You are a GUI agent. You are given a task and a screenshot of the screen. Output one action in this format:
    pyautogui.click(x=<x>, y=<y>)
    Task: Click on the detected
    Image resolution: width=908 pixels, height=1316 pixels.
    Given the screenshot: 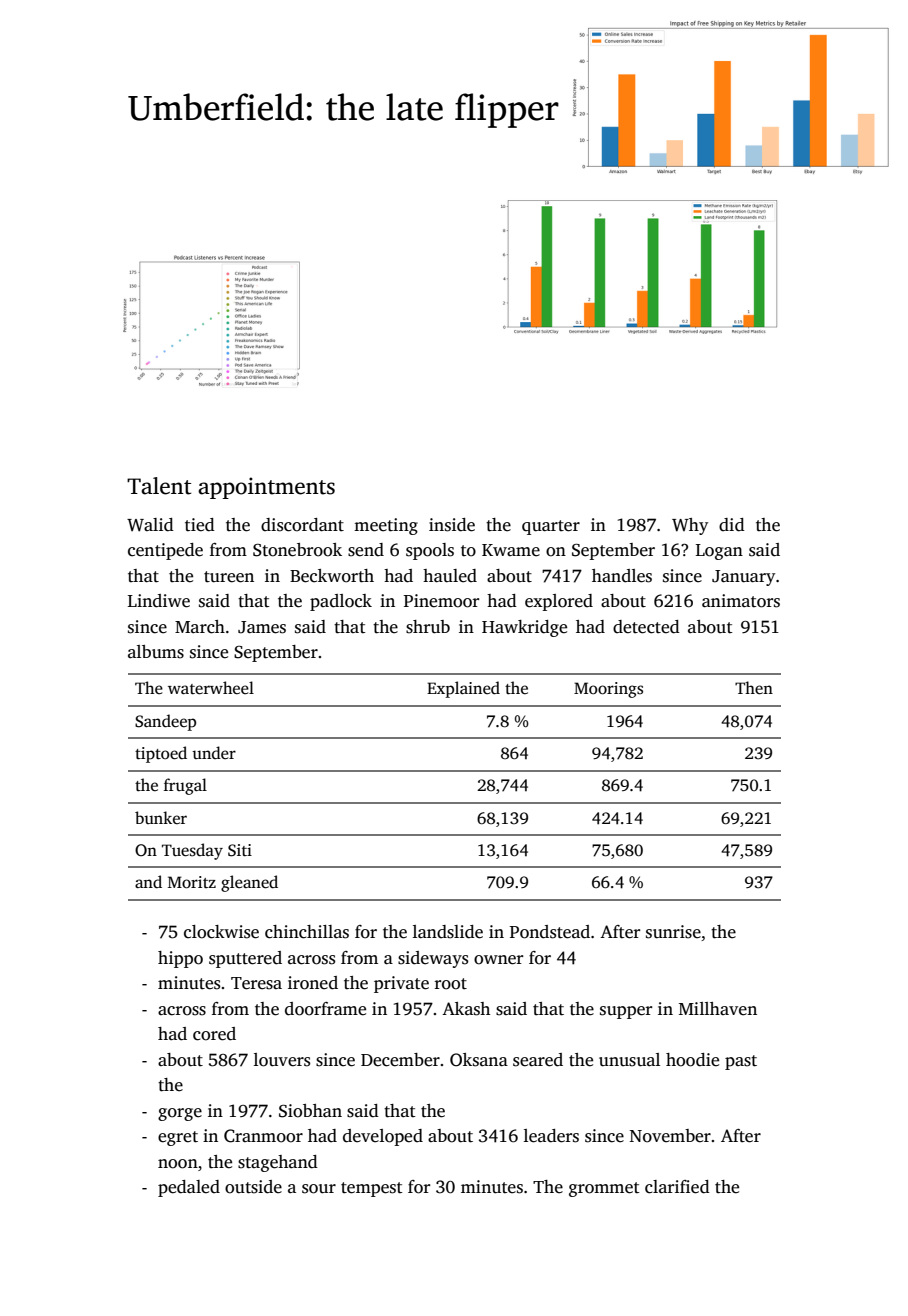 What is the action you would take?
    pyautogui.click(x=646, y=627)
